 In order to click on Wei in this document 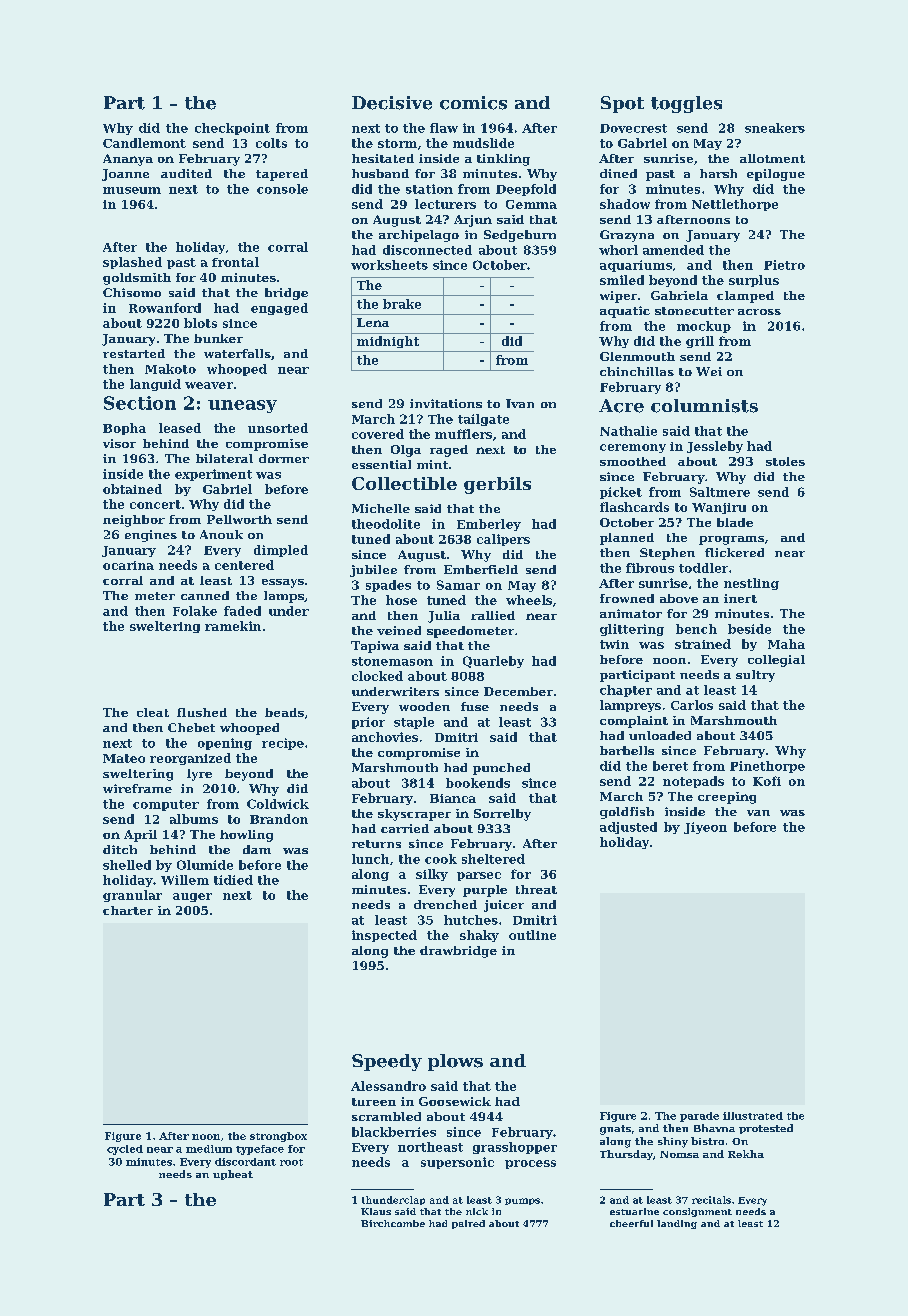, I will do `click(709, 371)`.
